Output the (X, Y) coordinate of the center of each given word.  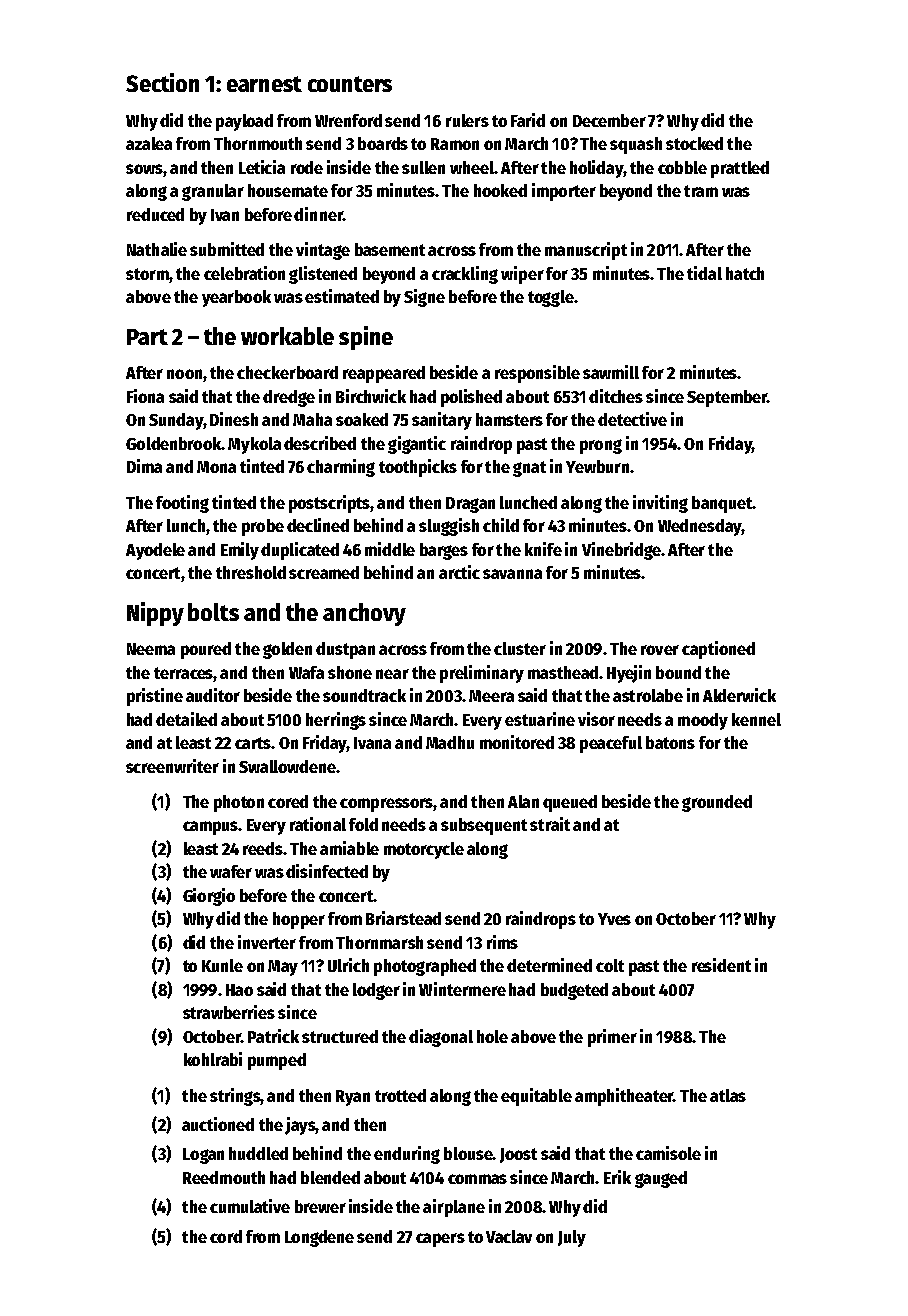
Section (162, 82)
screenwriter (172, 766)
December (609, 120)
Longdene (319, 1238)
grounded (717, 803)
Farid (528, 120)
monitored (517, 742)
